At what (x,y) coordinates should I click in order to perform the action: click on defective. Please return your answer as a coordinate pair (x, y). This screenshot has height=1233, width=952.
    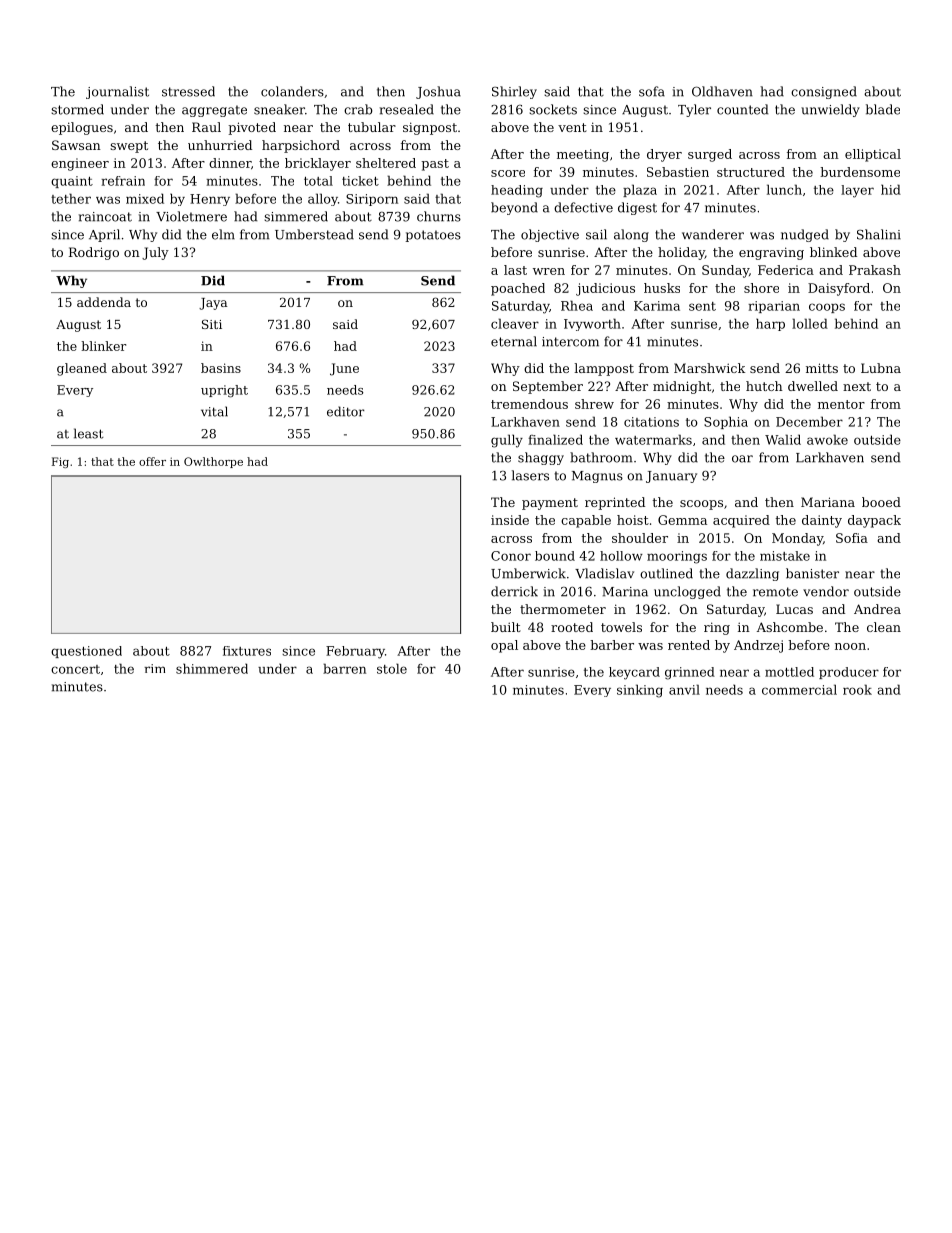
    Looking at the image, I should click on (583, 207).
